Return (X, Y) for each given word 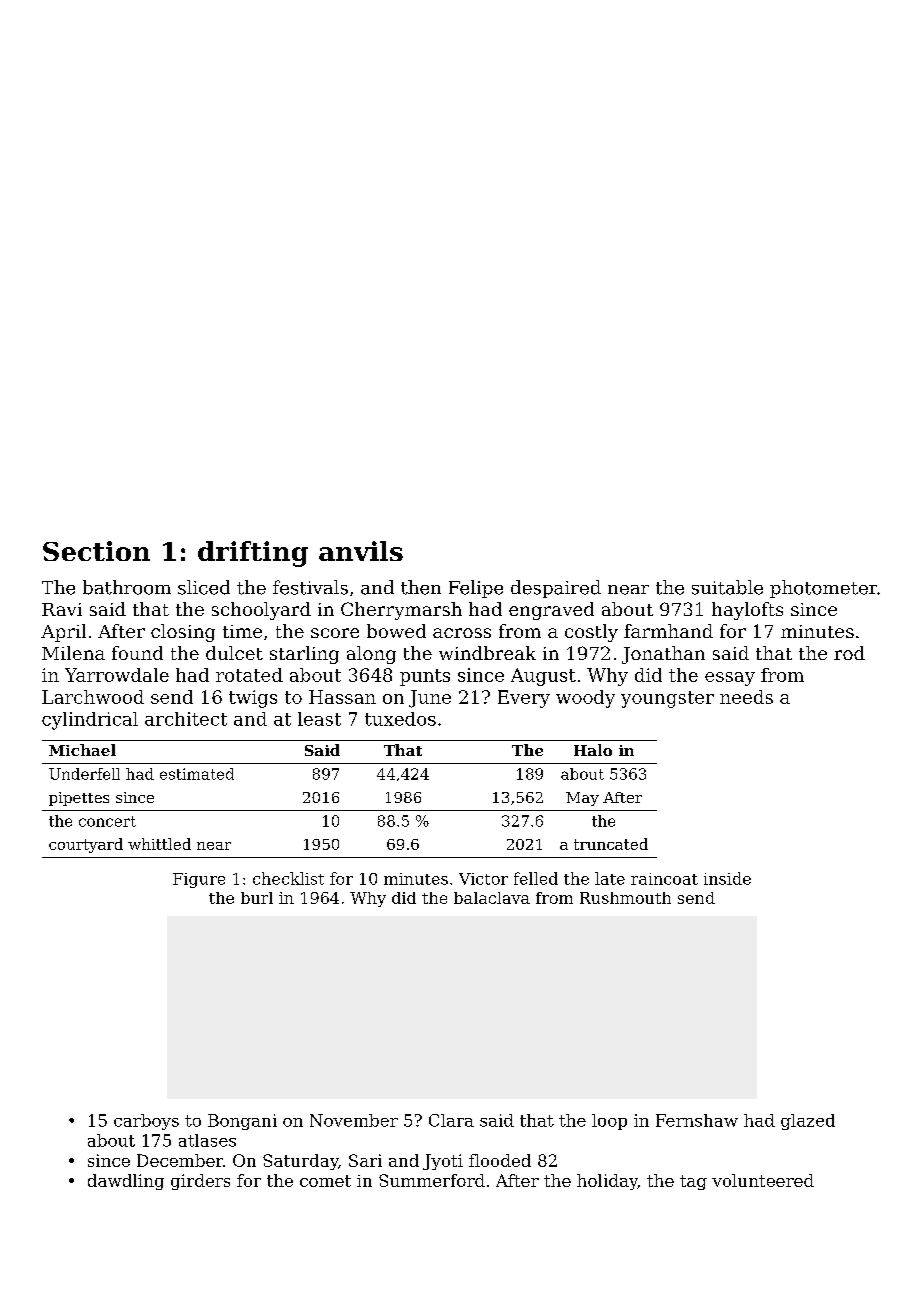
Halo (593, 750)
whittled (159, 844)
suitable (727, 587)
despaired (556, 589)
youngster (667, 699)
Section (96, 551)
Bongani (242, 1122)
